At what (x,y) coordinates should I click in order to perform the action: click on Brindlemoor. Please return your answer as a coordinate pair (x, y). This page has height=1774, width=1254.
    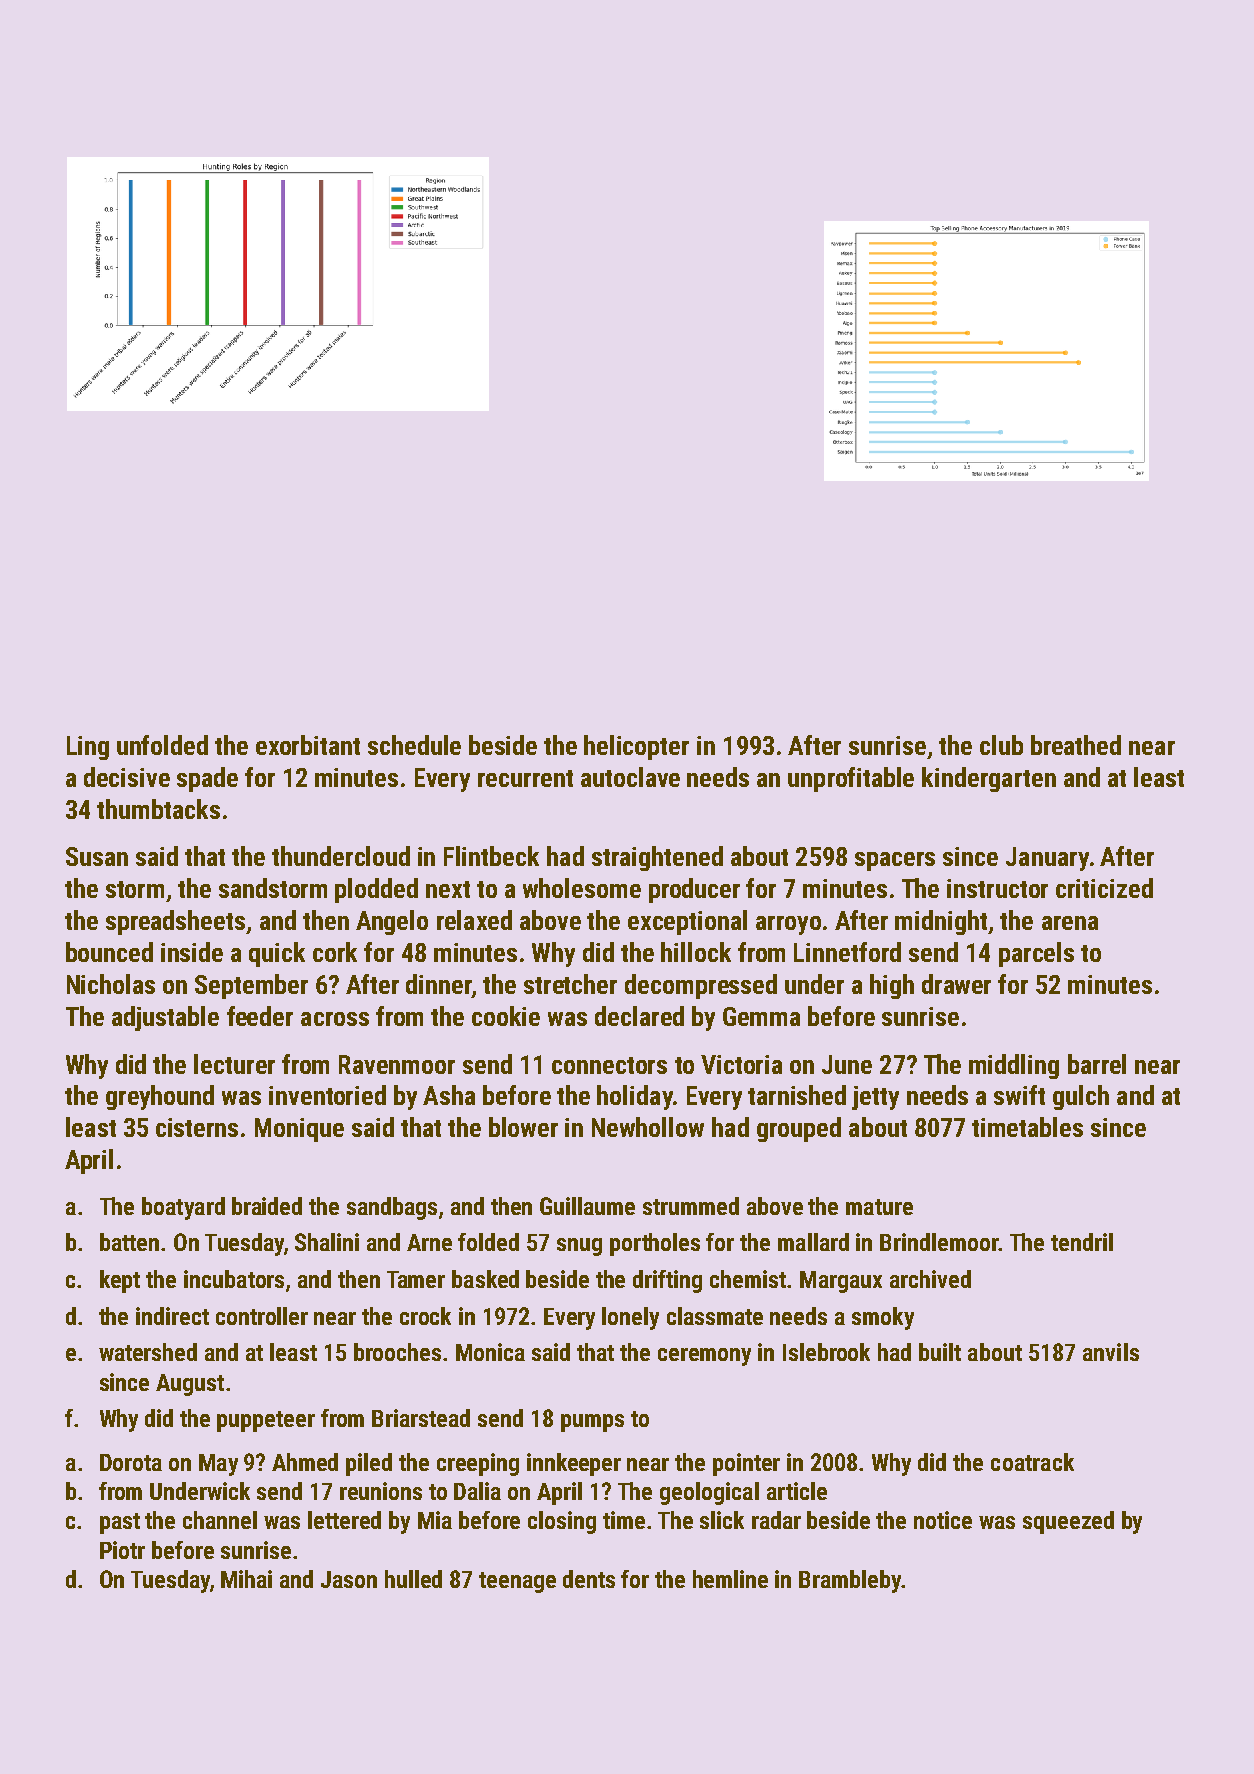
    Looking at the image, I should click on (939, 1242).
